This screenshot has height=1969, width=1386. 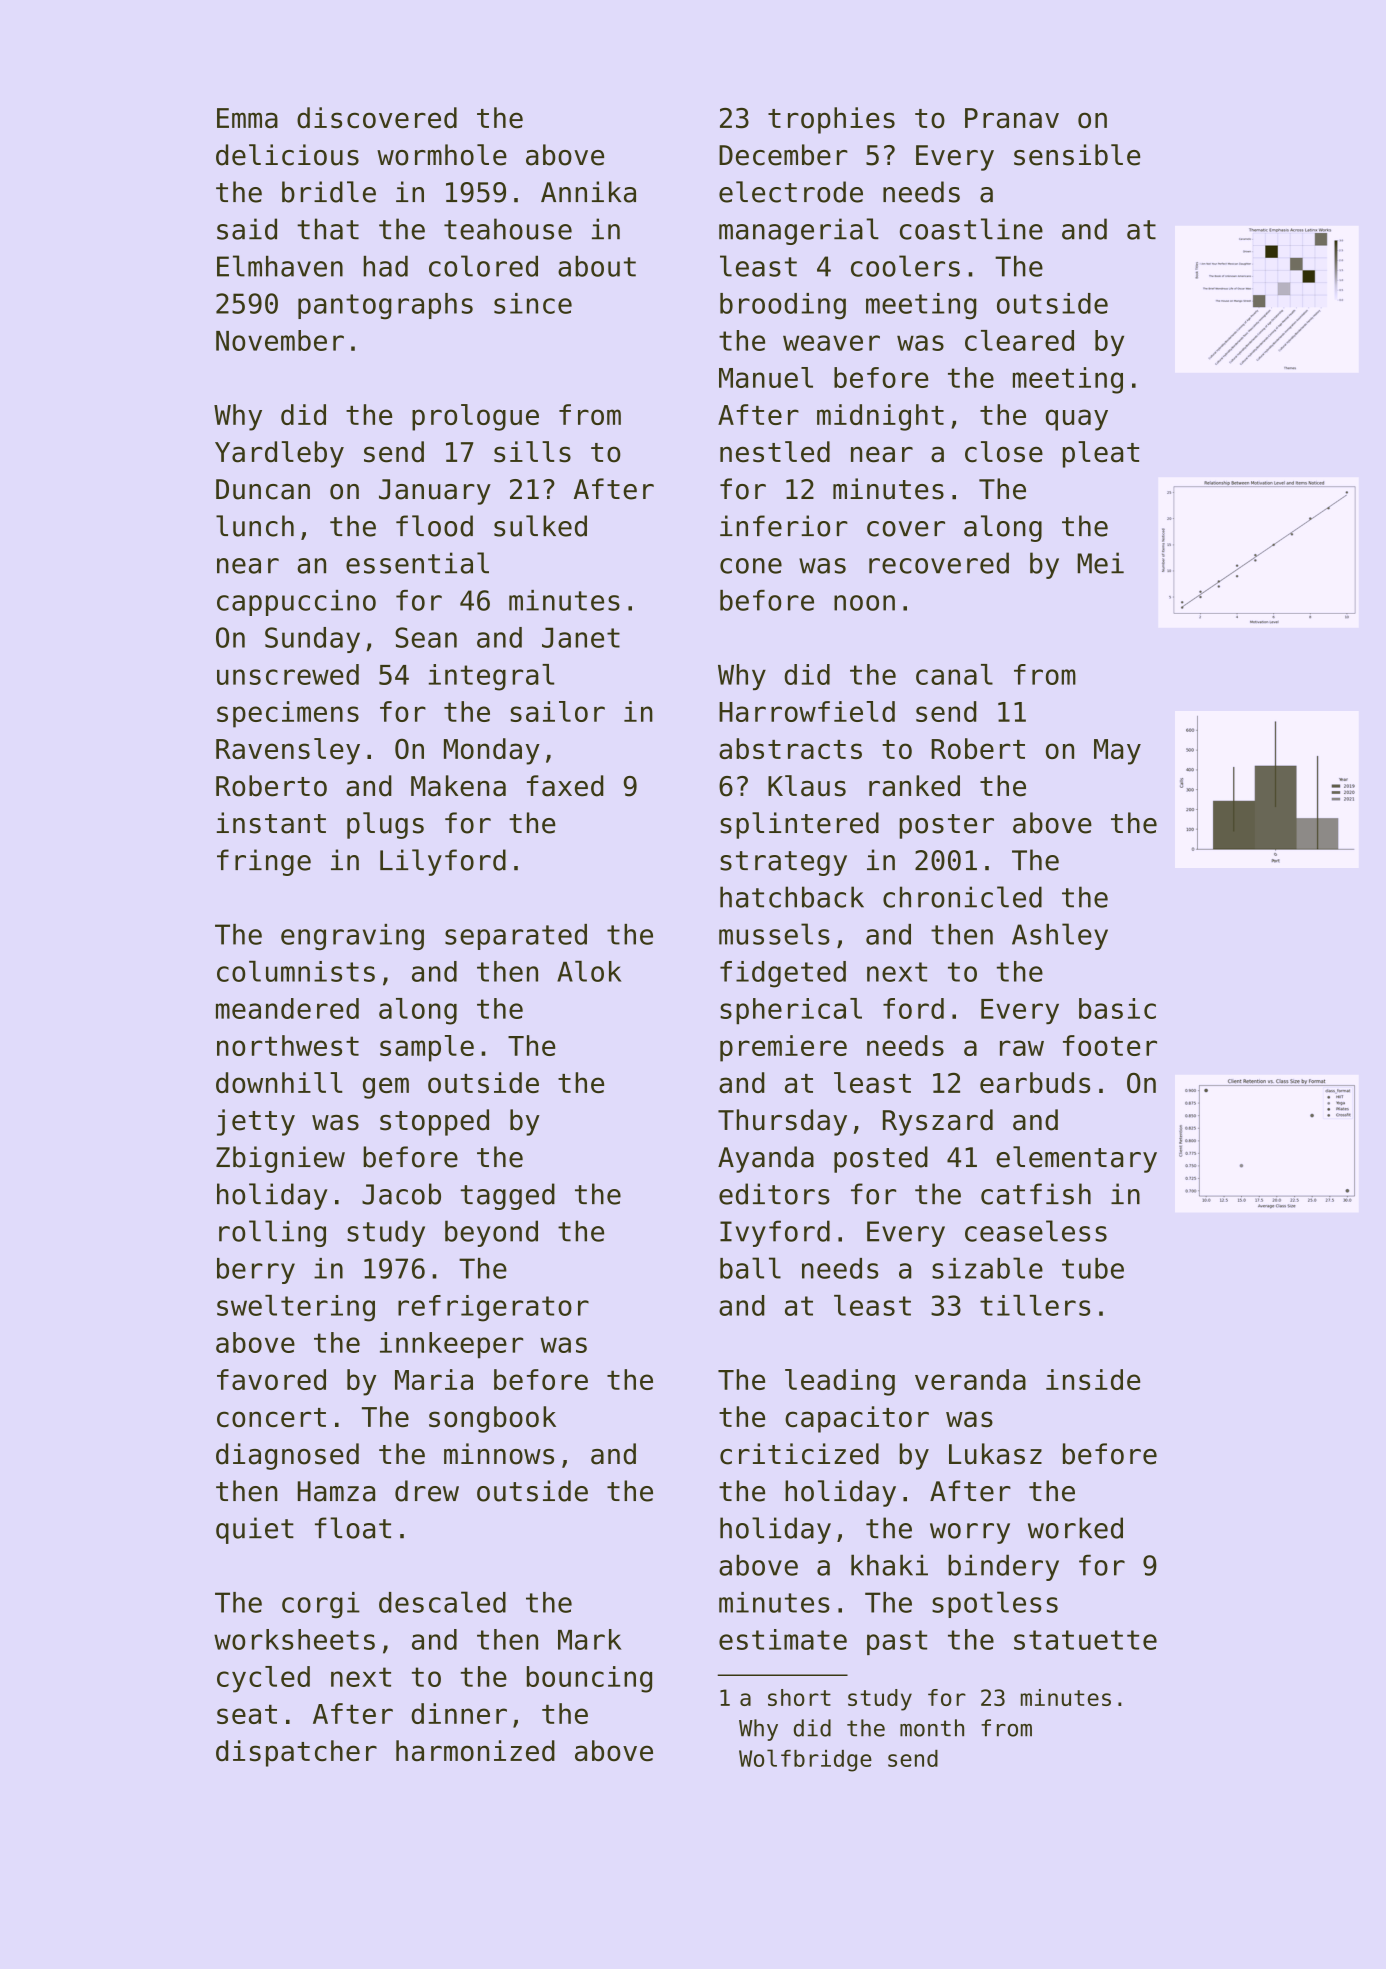 I want to click on Emma, so click(x=247, y=118).
